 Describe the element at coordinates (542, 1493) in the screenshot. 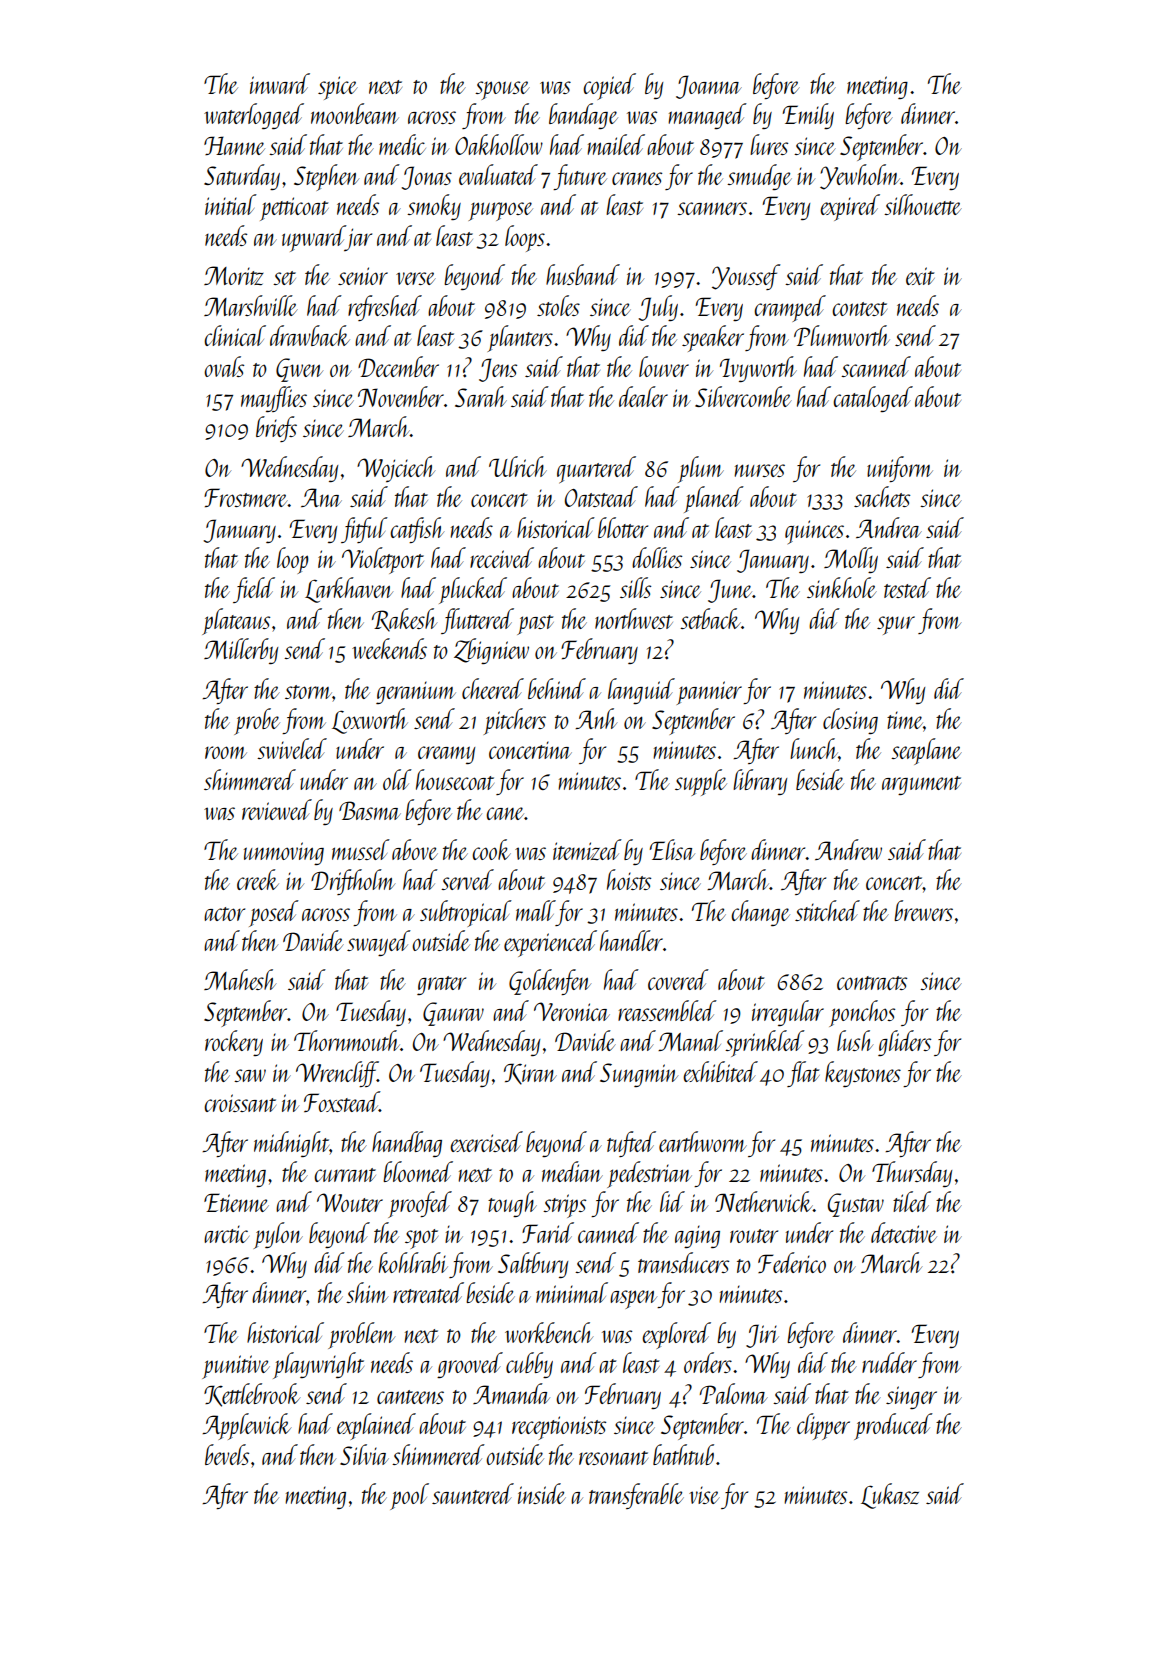

I see `inside` at that location.
